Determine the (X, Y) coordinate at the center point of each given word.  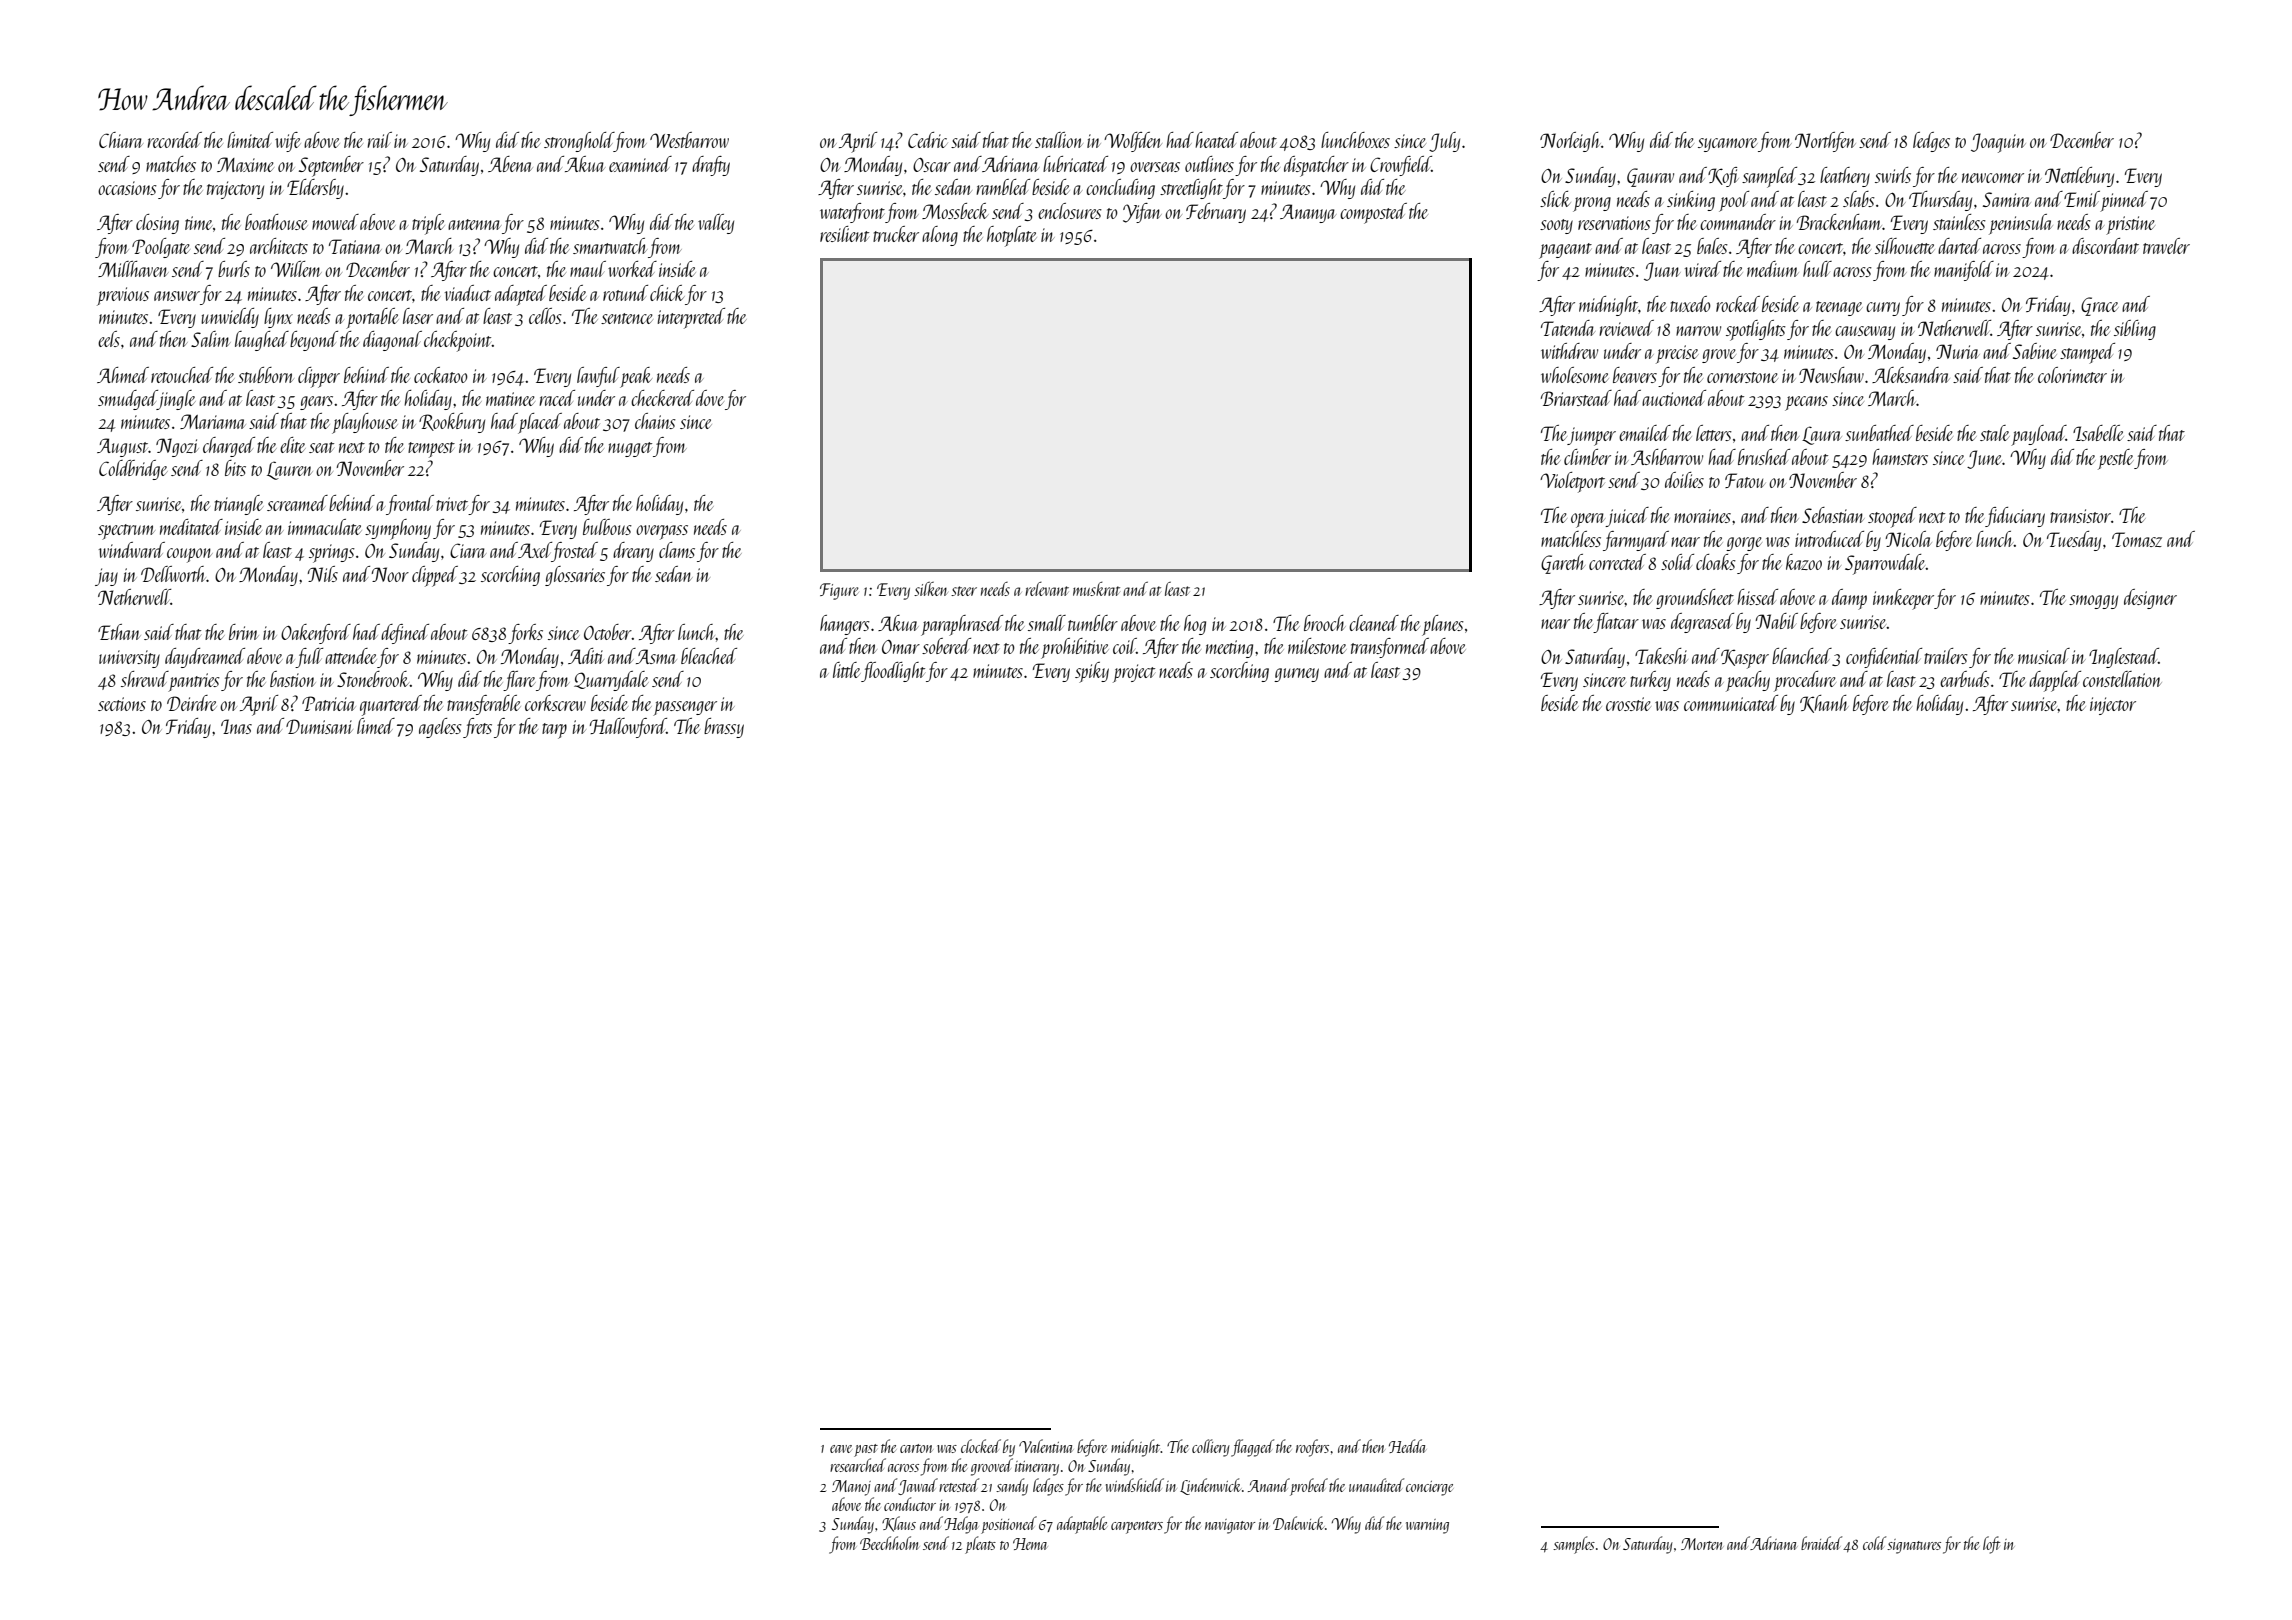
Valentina (1046, 1446)
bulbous (607, 527)
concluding (1120, 189)
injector (2113, 706)
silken (930, 589)
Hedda (1407, 1446)
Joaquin (1998, 143)
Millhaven (133, 269)
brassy (724, 728)
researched (858, 1465)
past (866, 1450)
